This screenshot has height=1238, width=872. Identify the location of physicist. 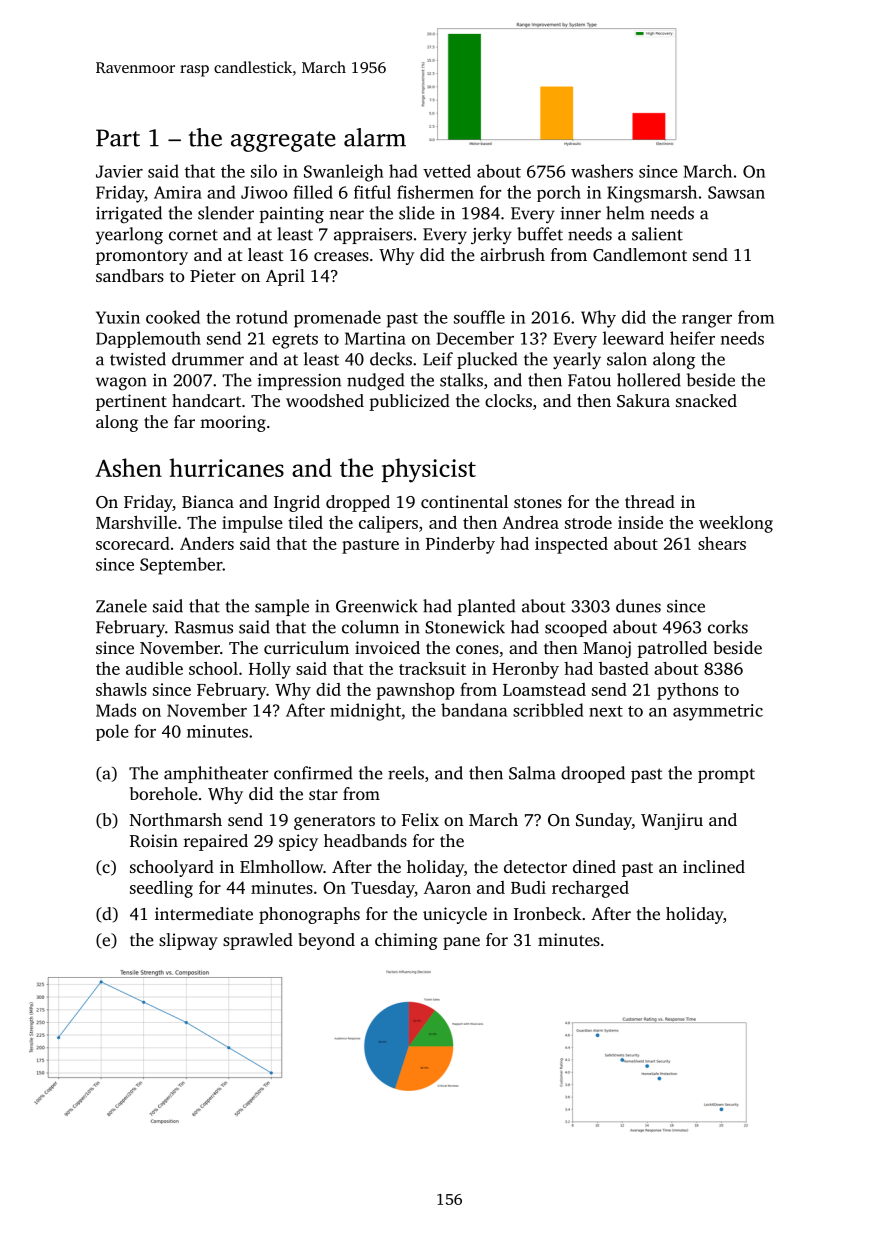
(429, 470).
